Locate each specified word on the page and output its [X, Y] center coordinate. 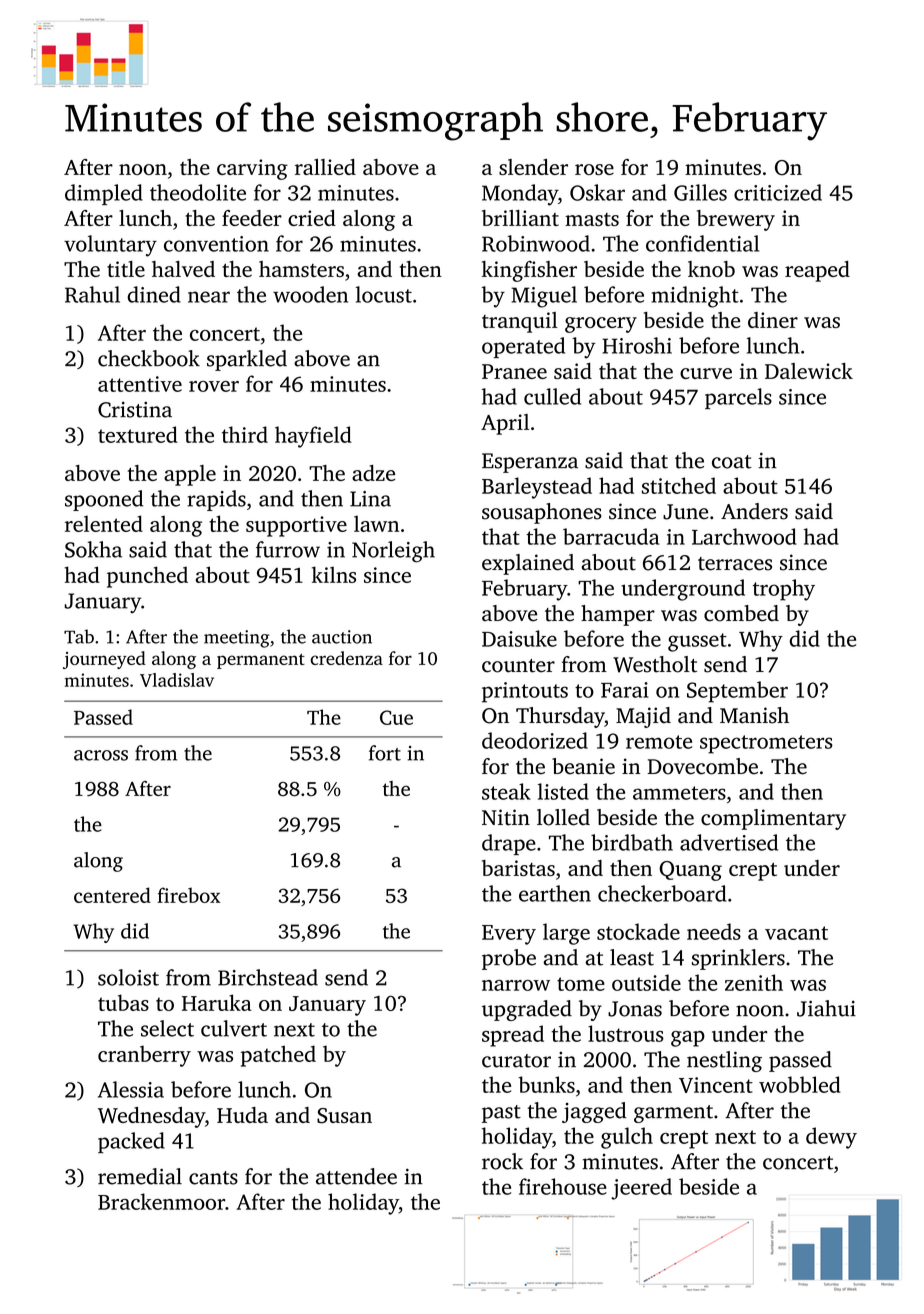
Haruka [217, 1002]
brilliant [520, 218]
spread [513, 1036]
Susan [344, 1116]
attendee [356, 1176]
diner [773, 320]
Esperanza [530, 463]
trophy [784, 590]
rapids [216, 500]
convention [216, 244]
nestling [724, 1061]
